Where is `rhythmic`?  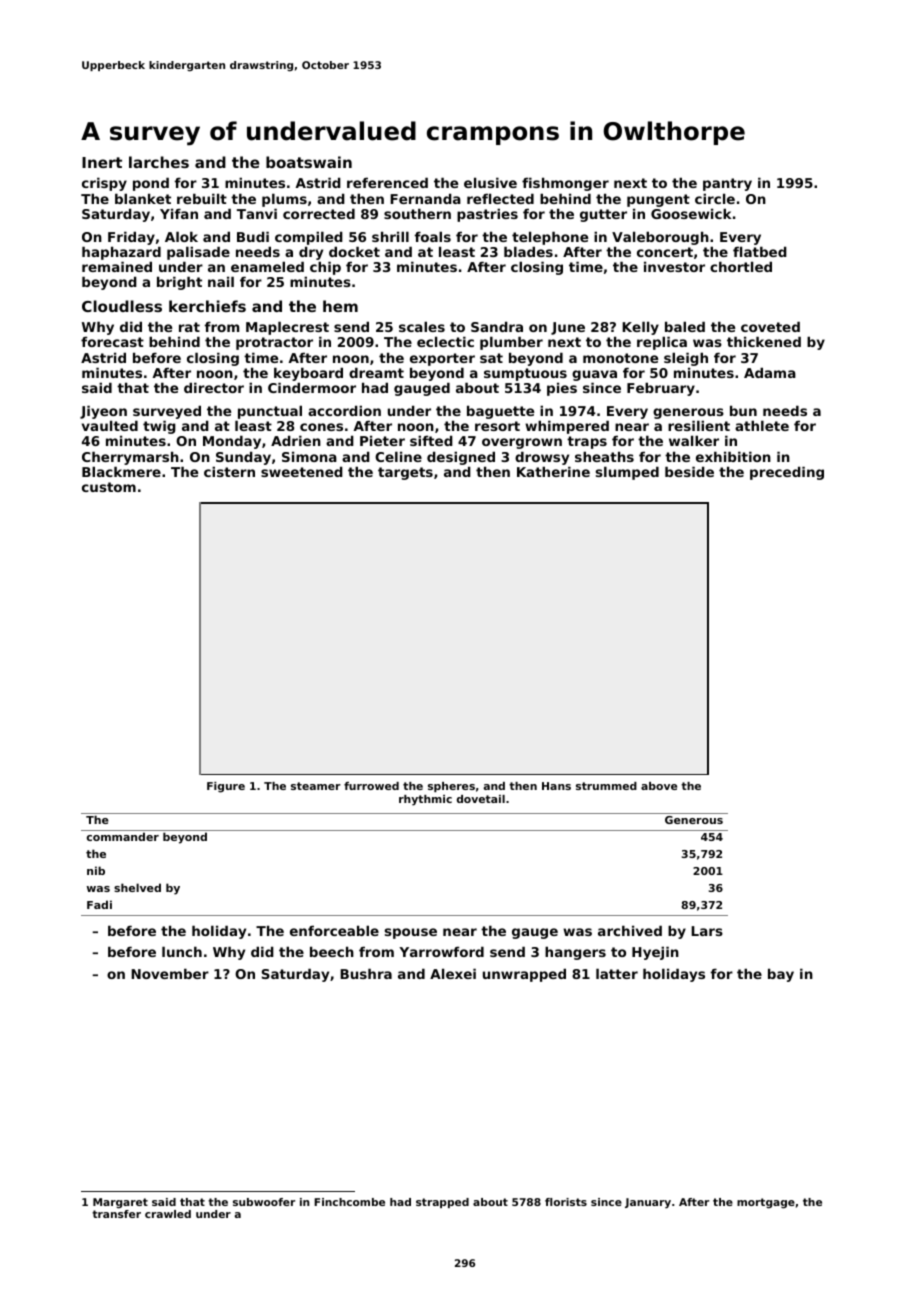 rhythmic is located at coordinates (425, 800).
